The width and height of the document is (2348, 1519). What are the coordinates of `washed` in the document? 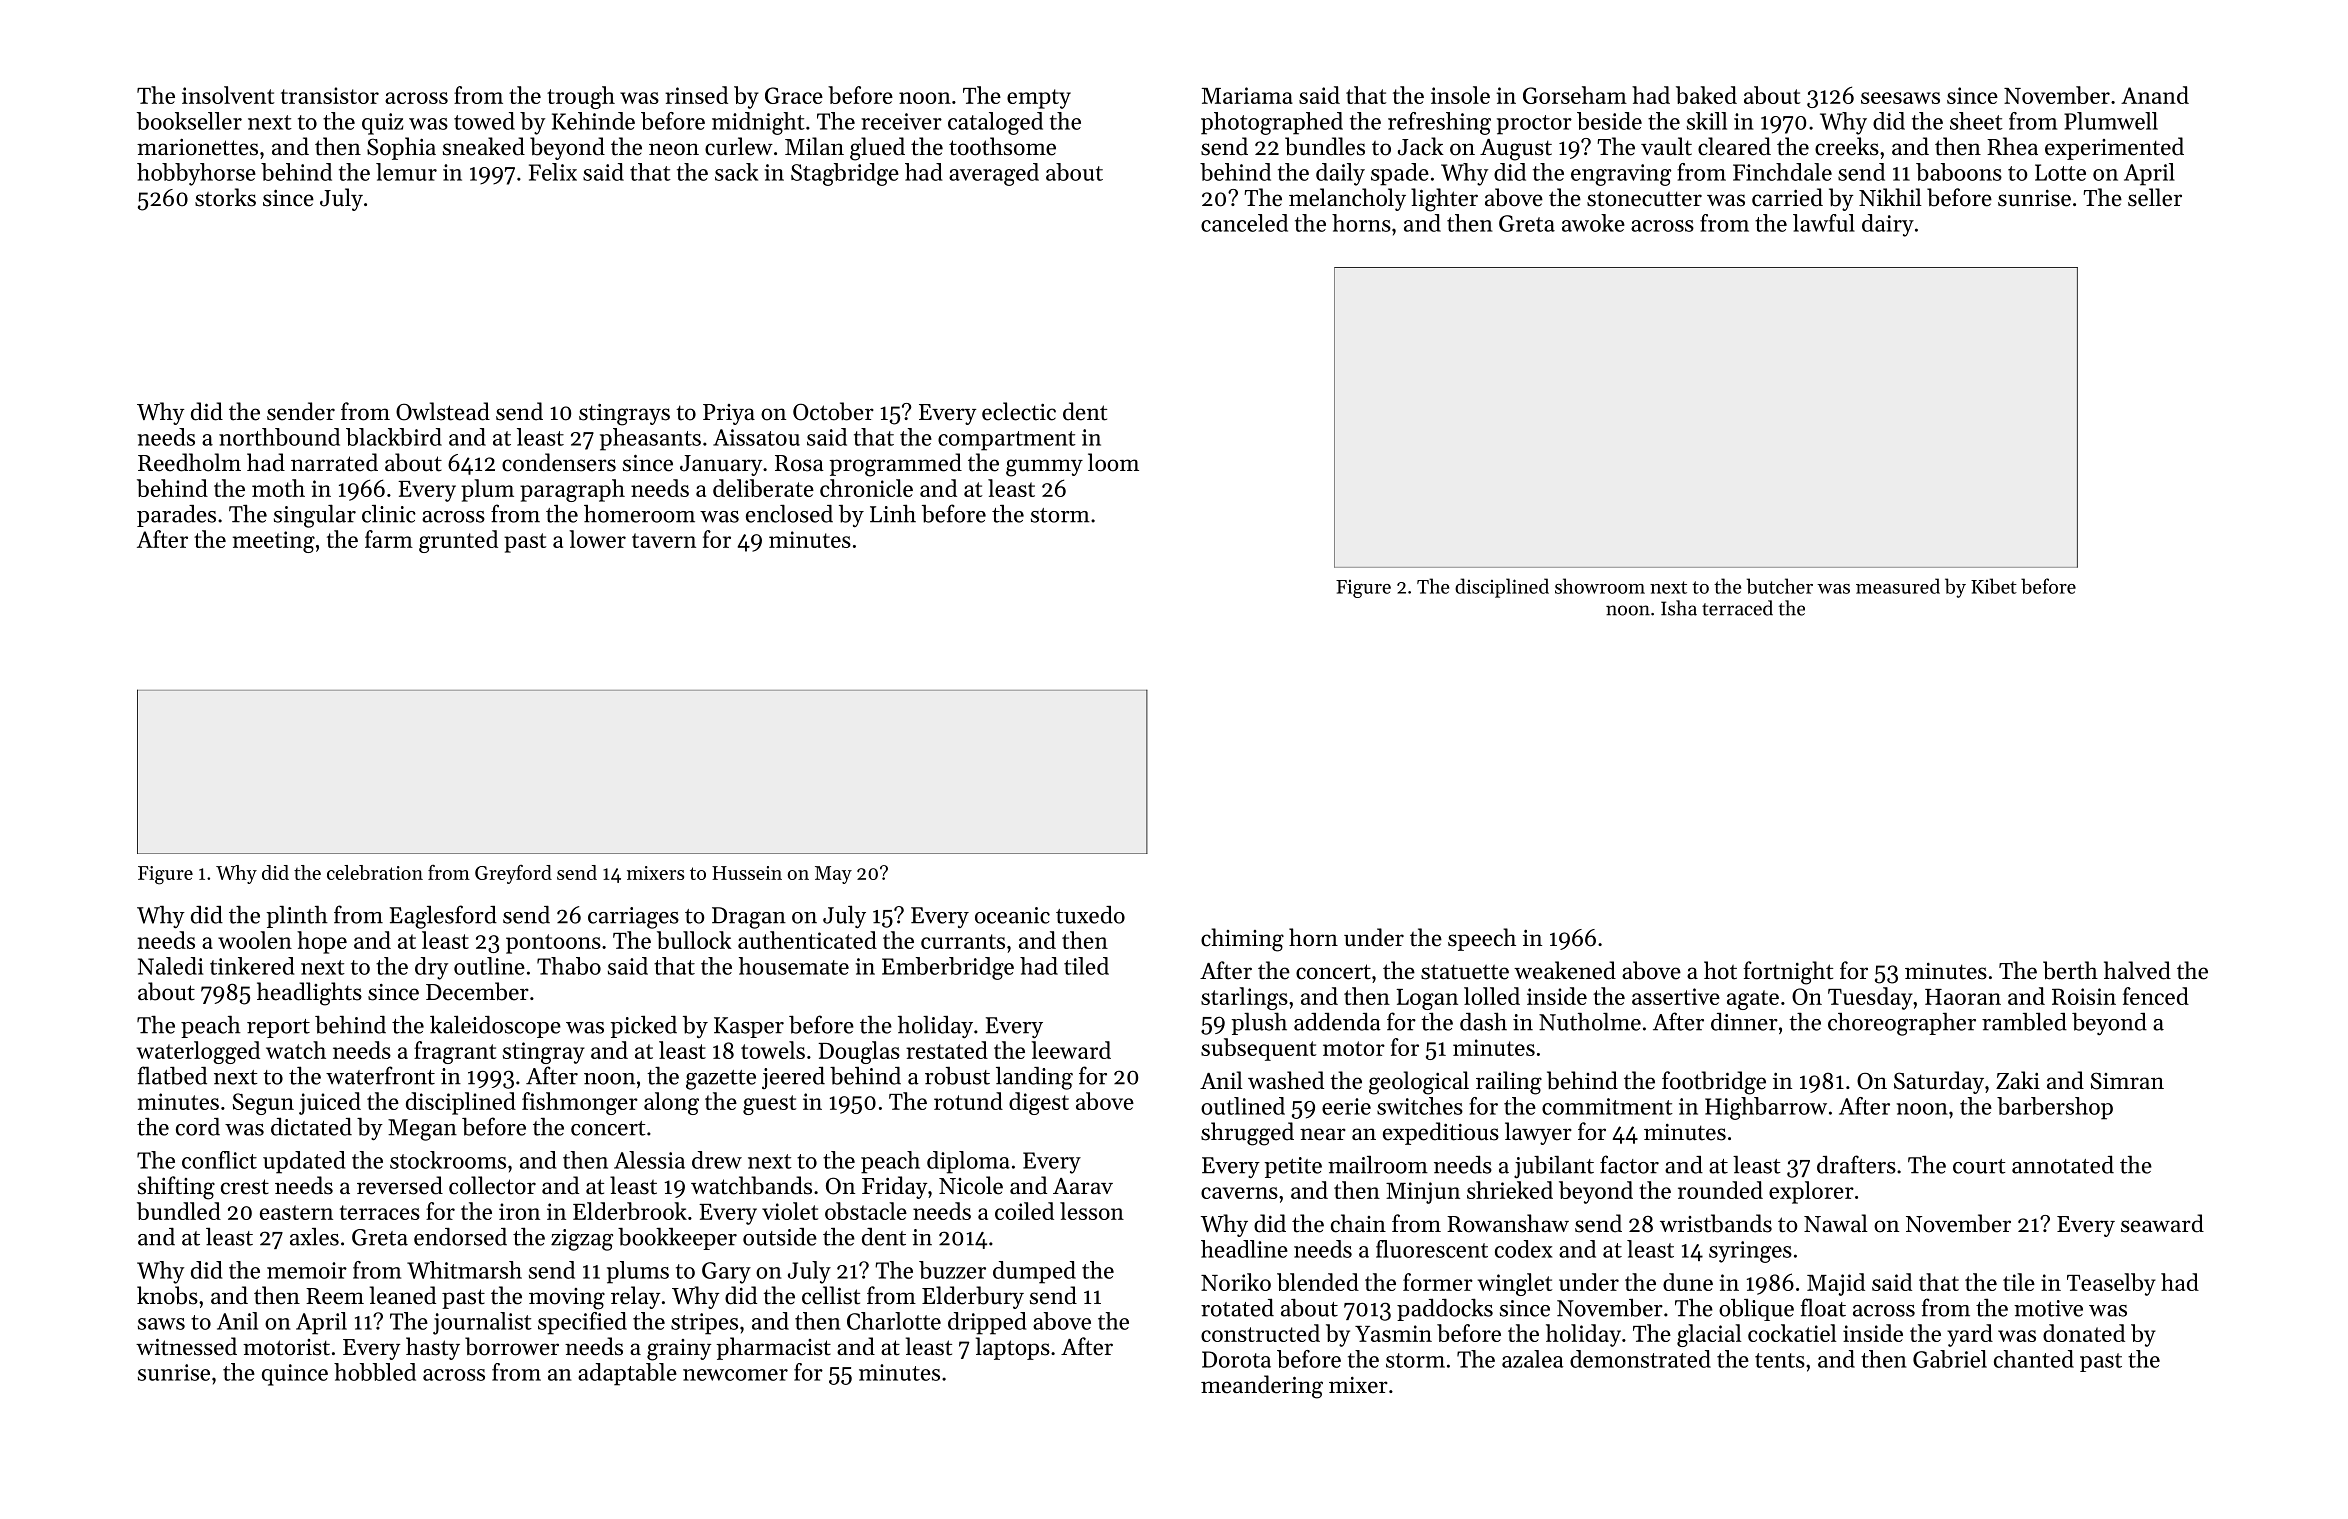 It's located at (1286, 1080).
